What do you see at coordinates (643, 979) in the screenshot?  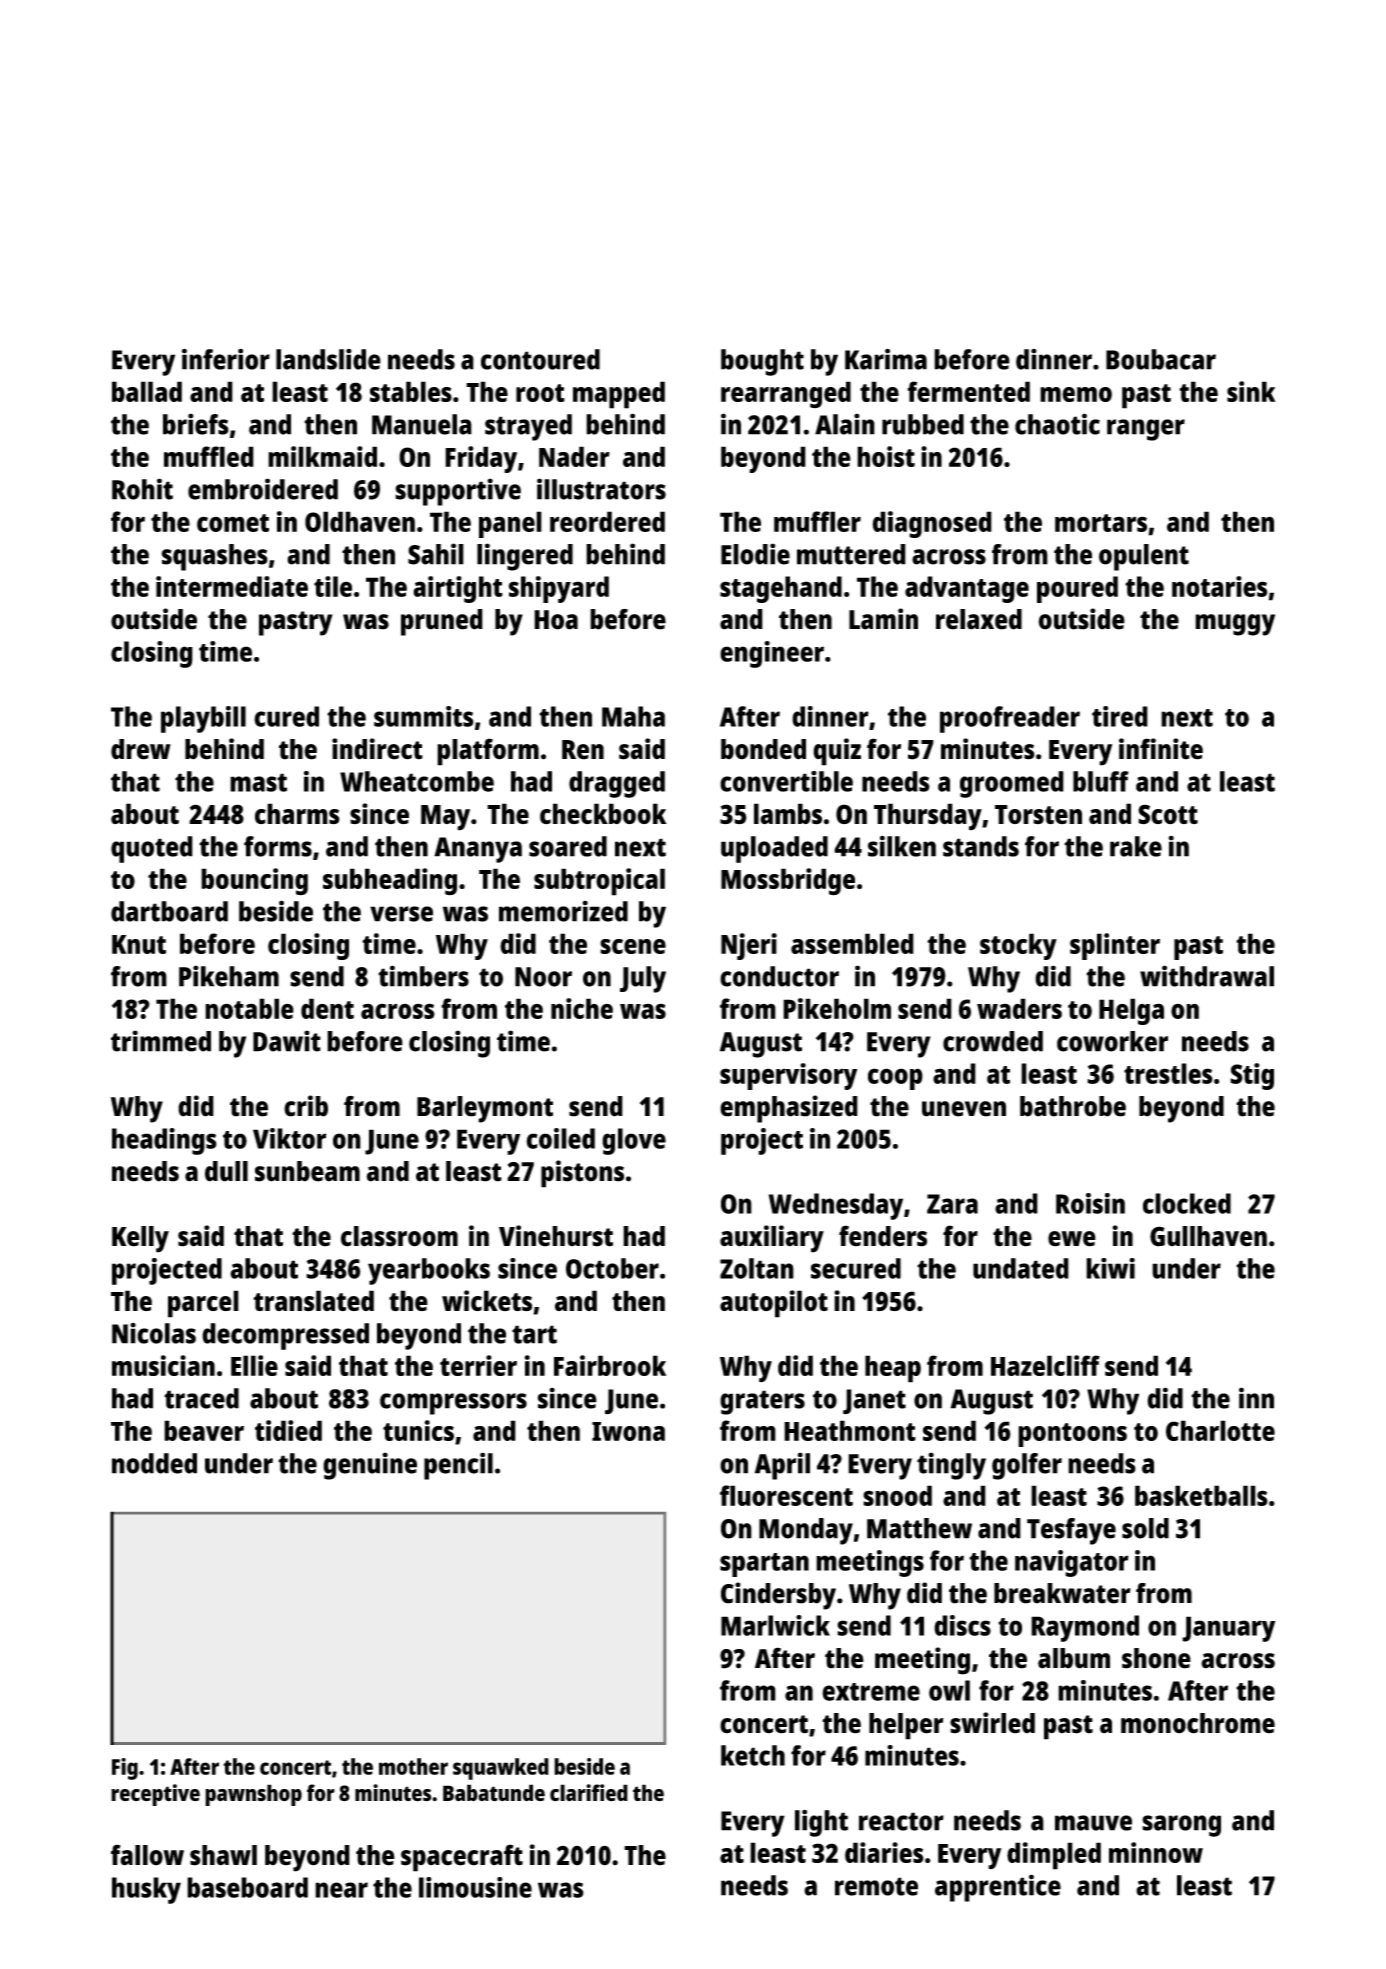 I see `July` at bounding box center [643, 979].
